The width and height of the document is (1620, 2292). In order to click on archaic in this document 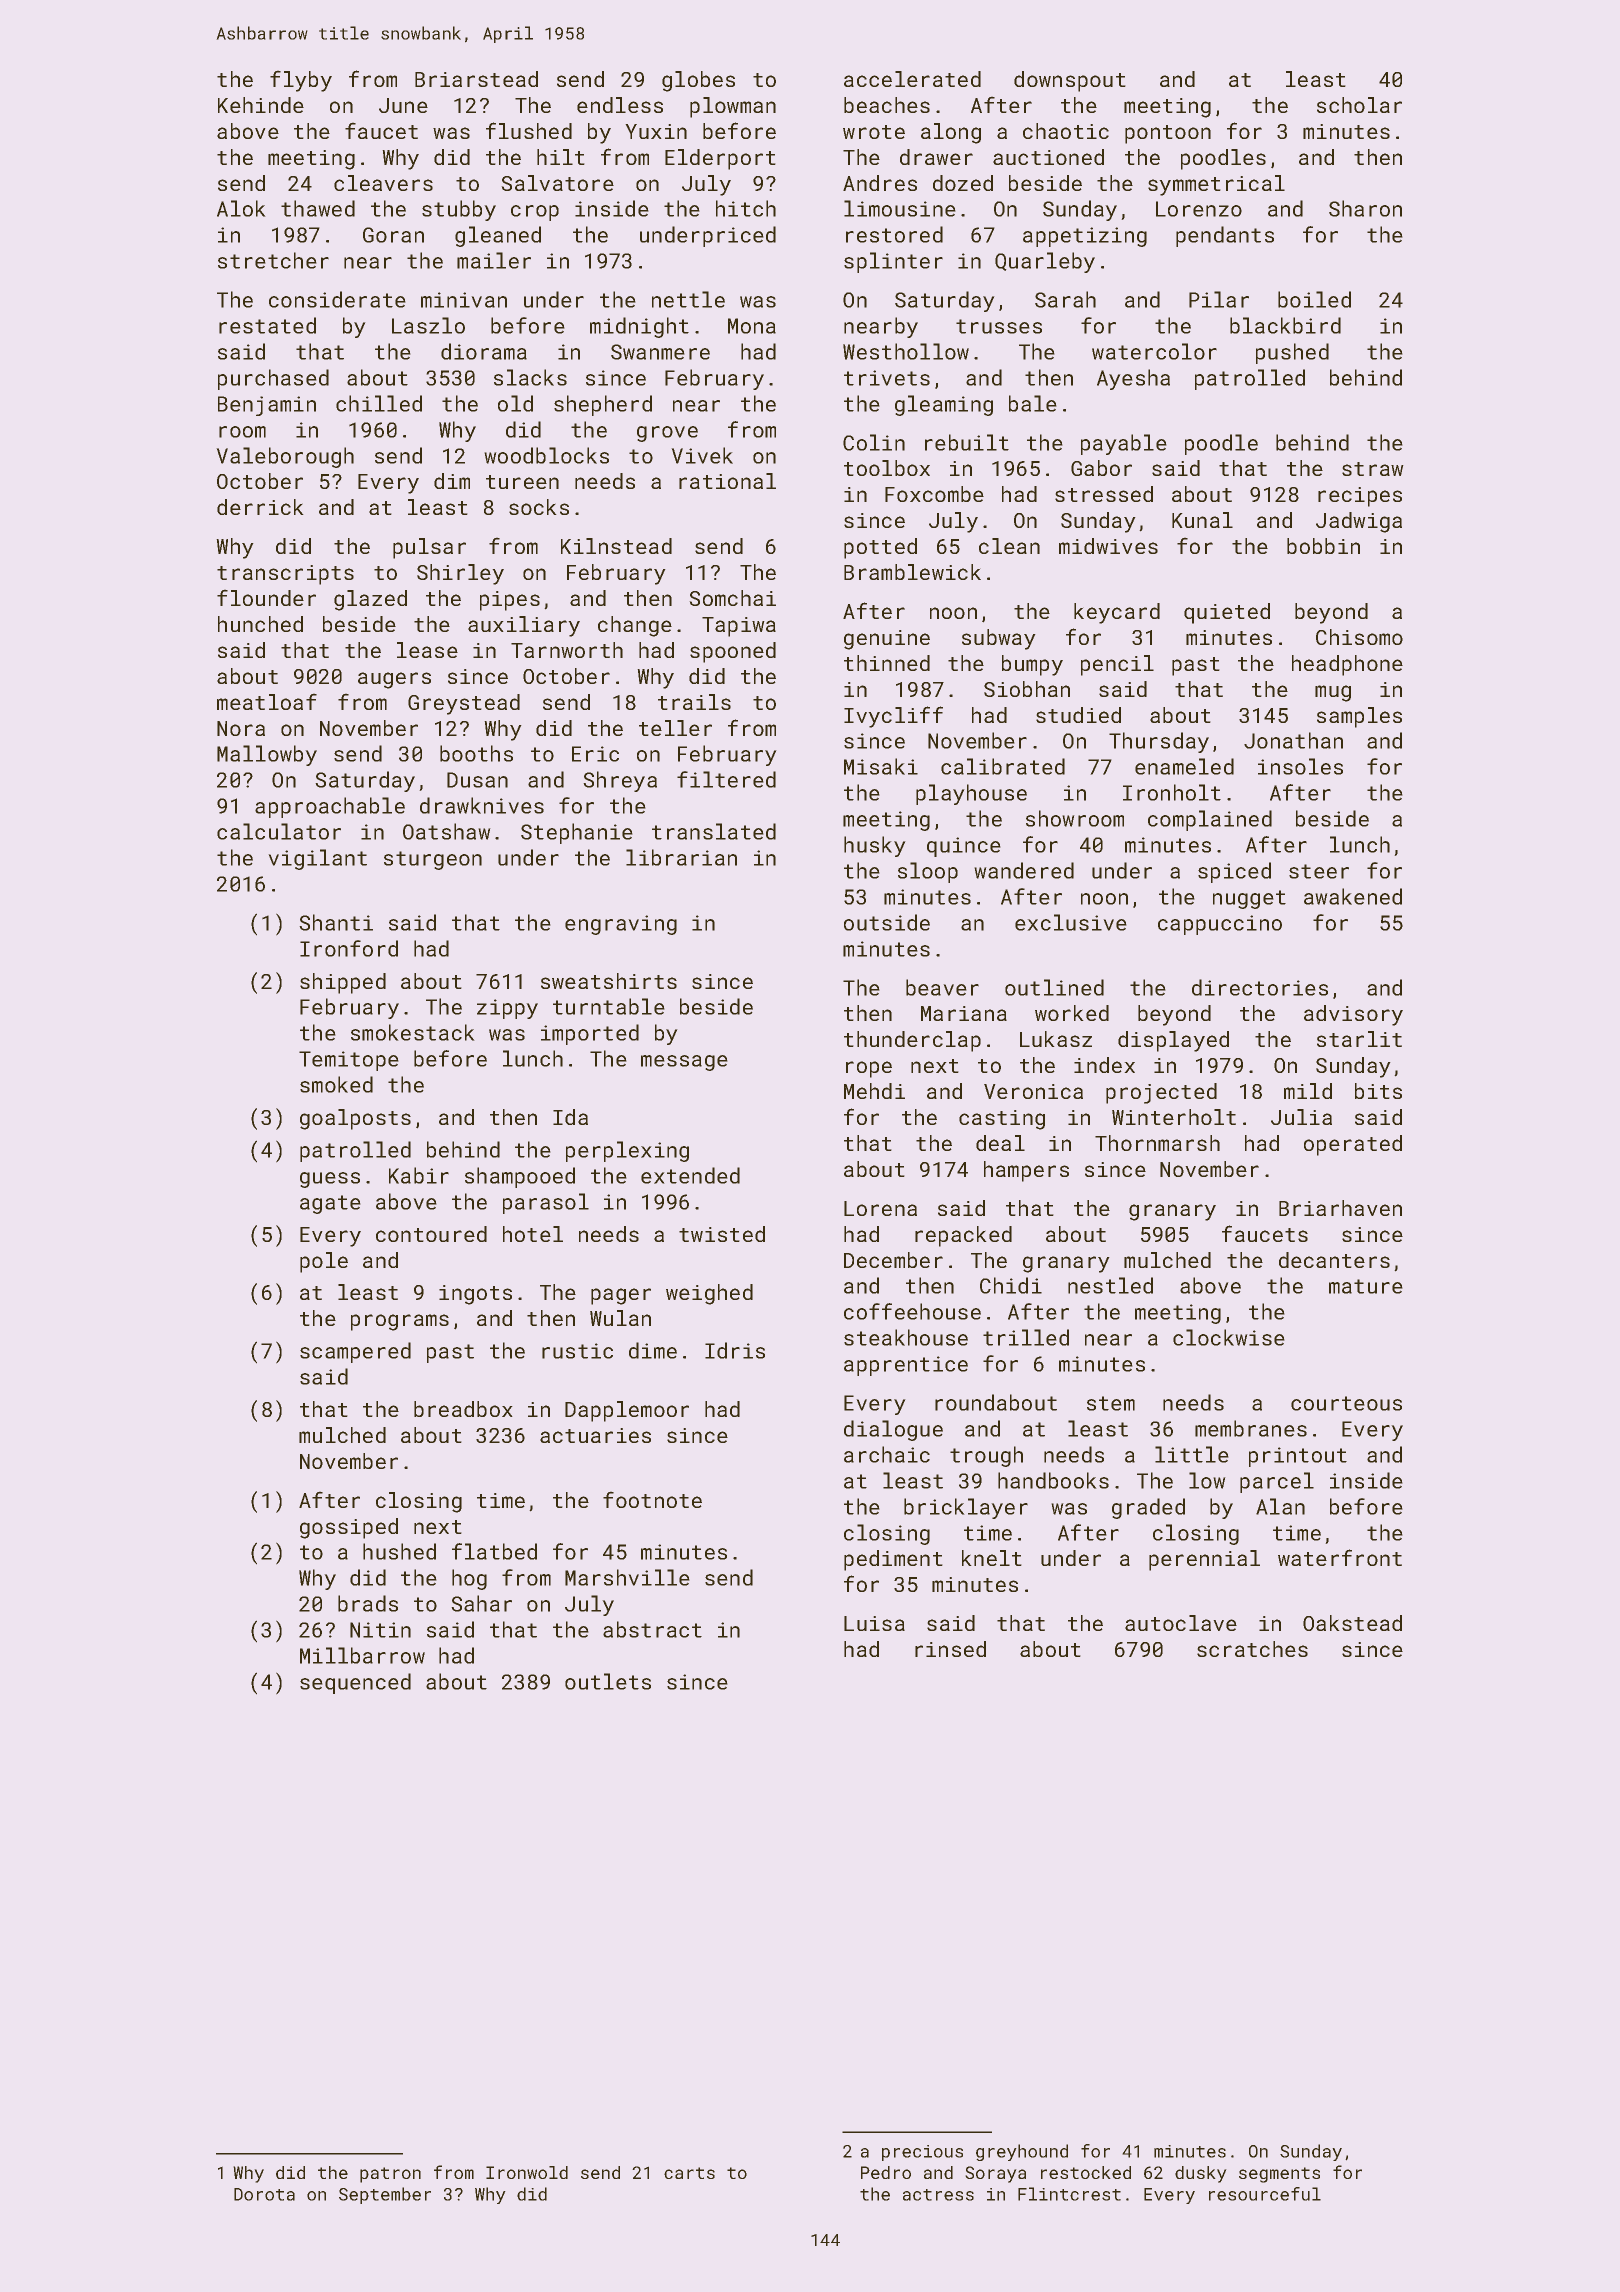, I will do `click(887, 1454)`.
